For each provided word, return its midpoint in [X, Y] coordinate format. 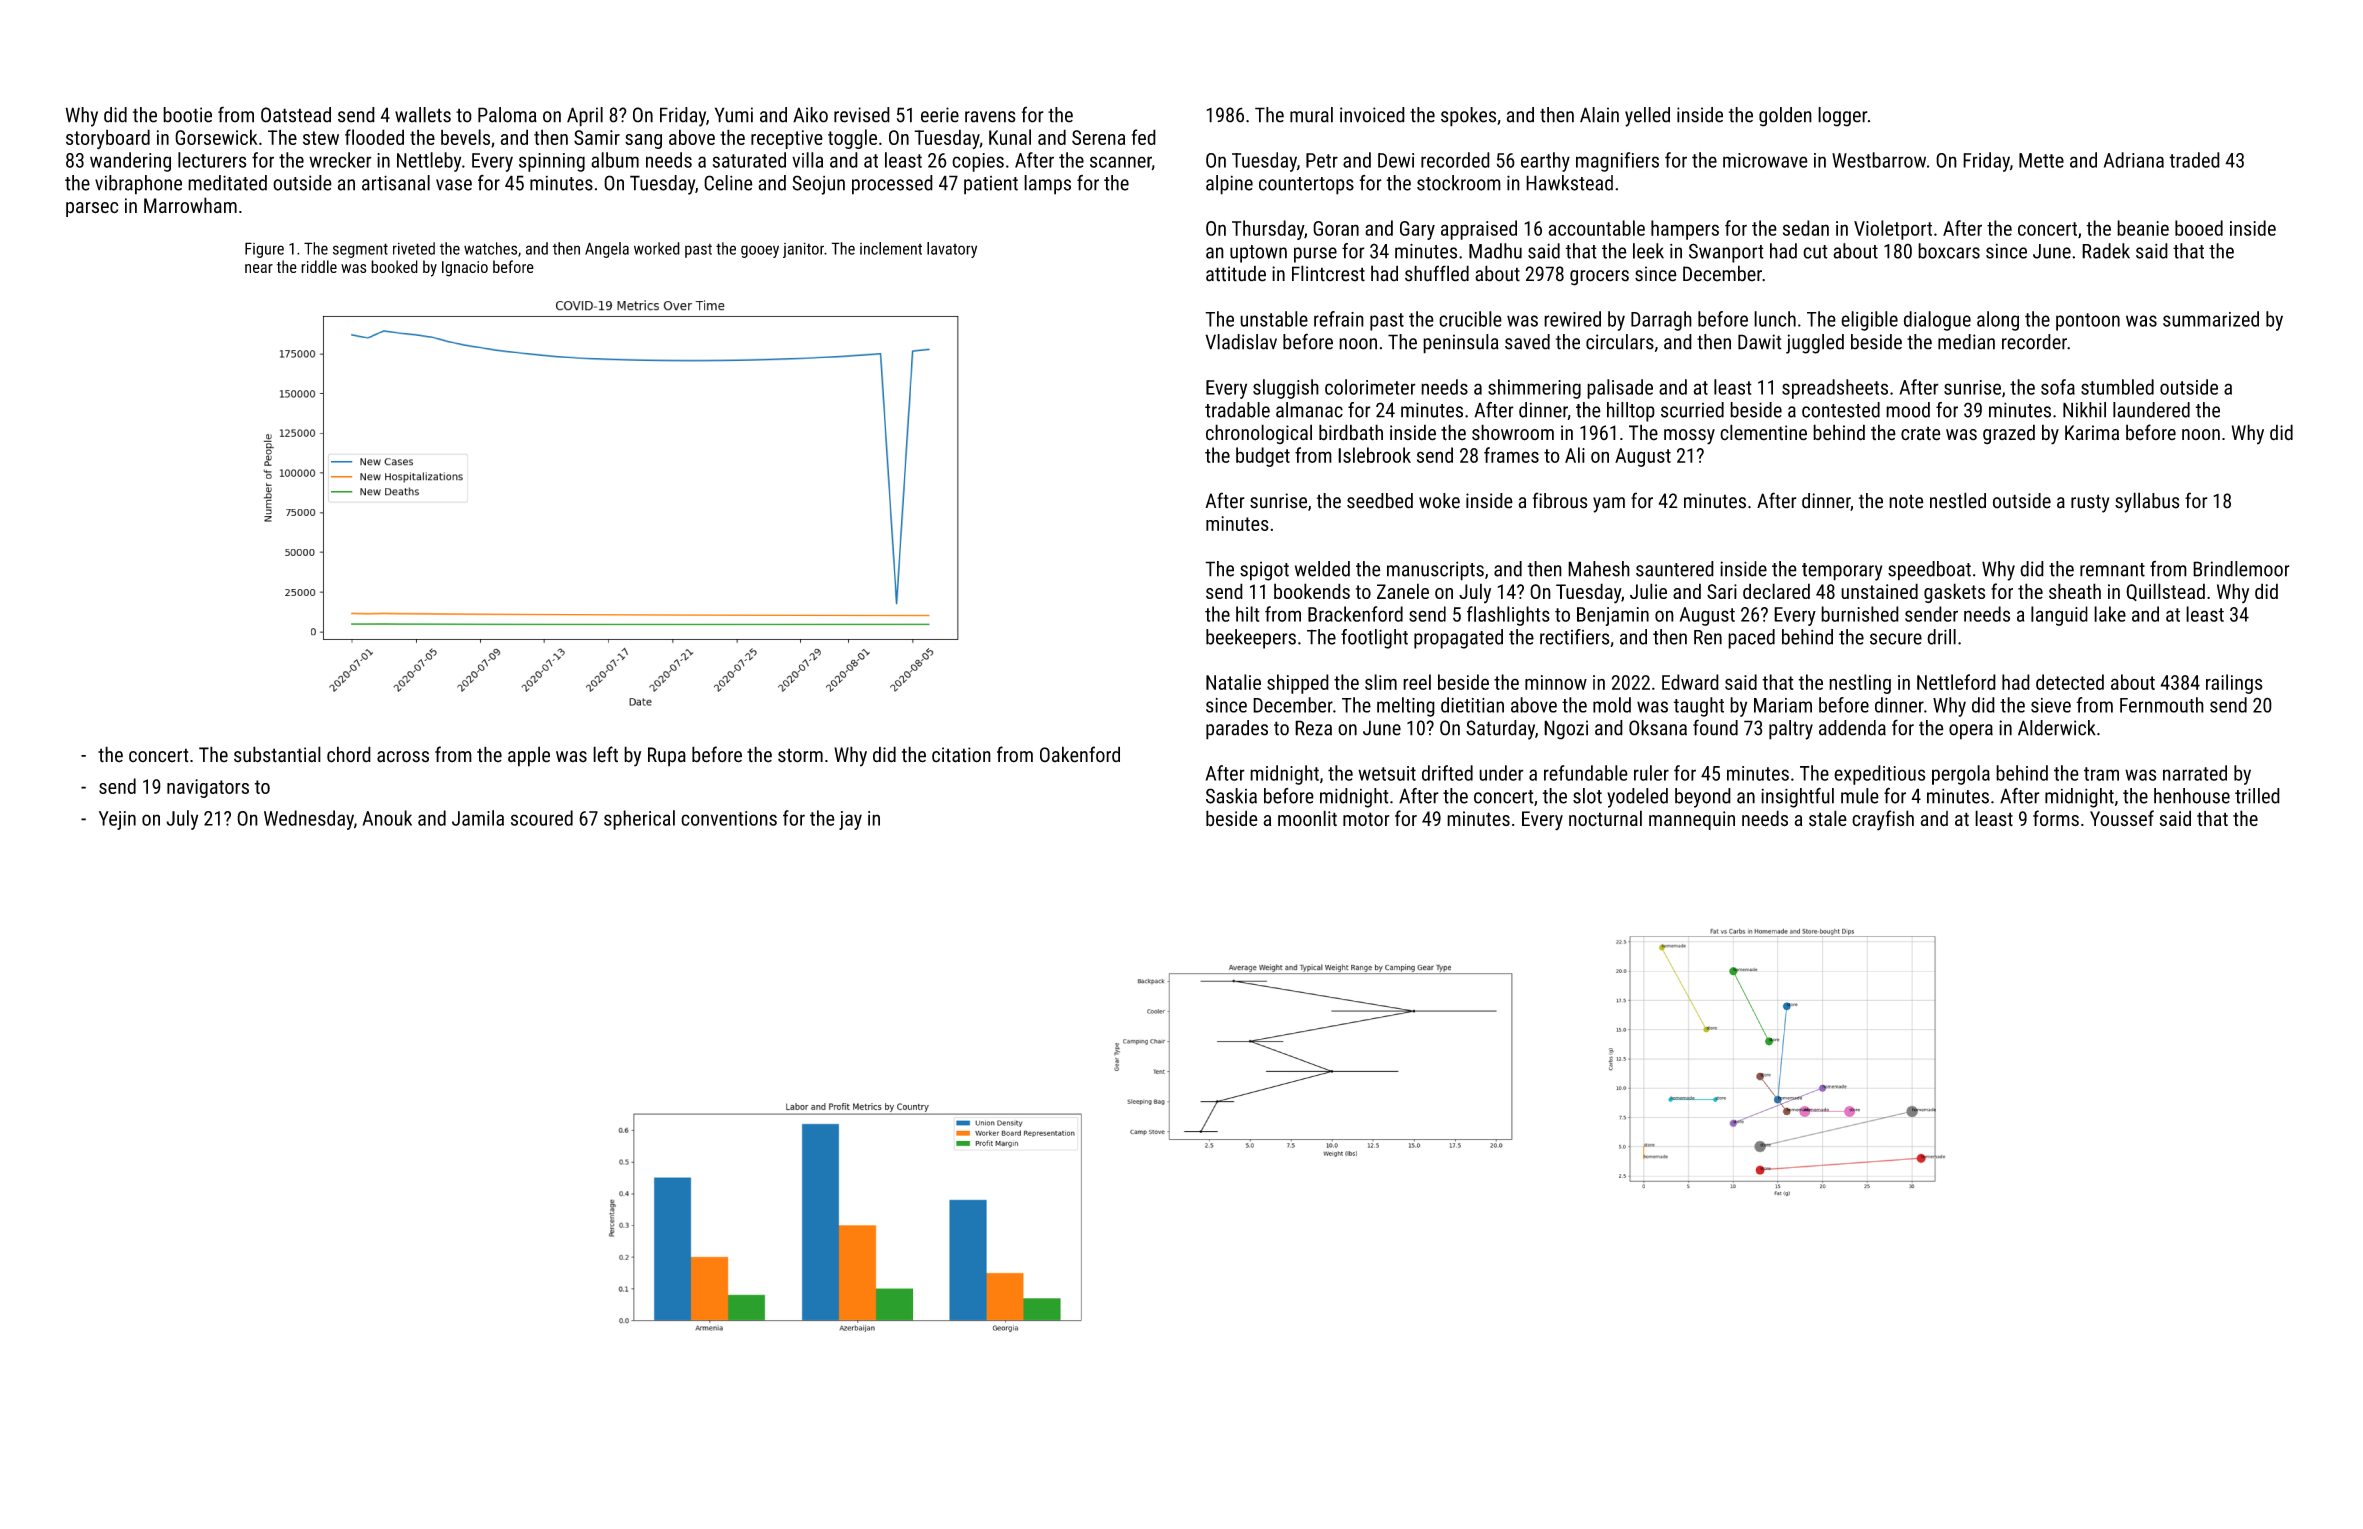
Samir [597, 137]
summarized [2211, 319]
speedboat [1929, 571]
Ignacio [465, 269]
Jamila [478, 818]
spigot [1264, 571]
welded [1322, 569]
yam [1609, 505]
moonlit [1307, 818]
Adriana [2134, 160]
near [259, 268]
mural [1311, 115]
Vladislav [1241, 342]
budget [1263, 457]
